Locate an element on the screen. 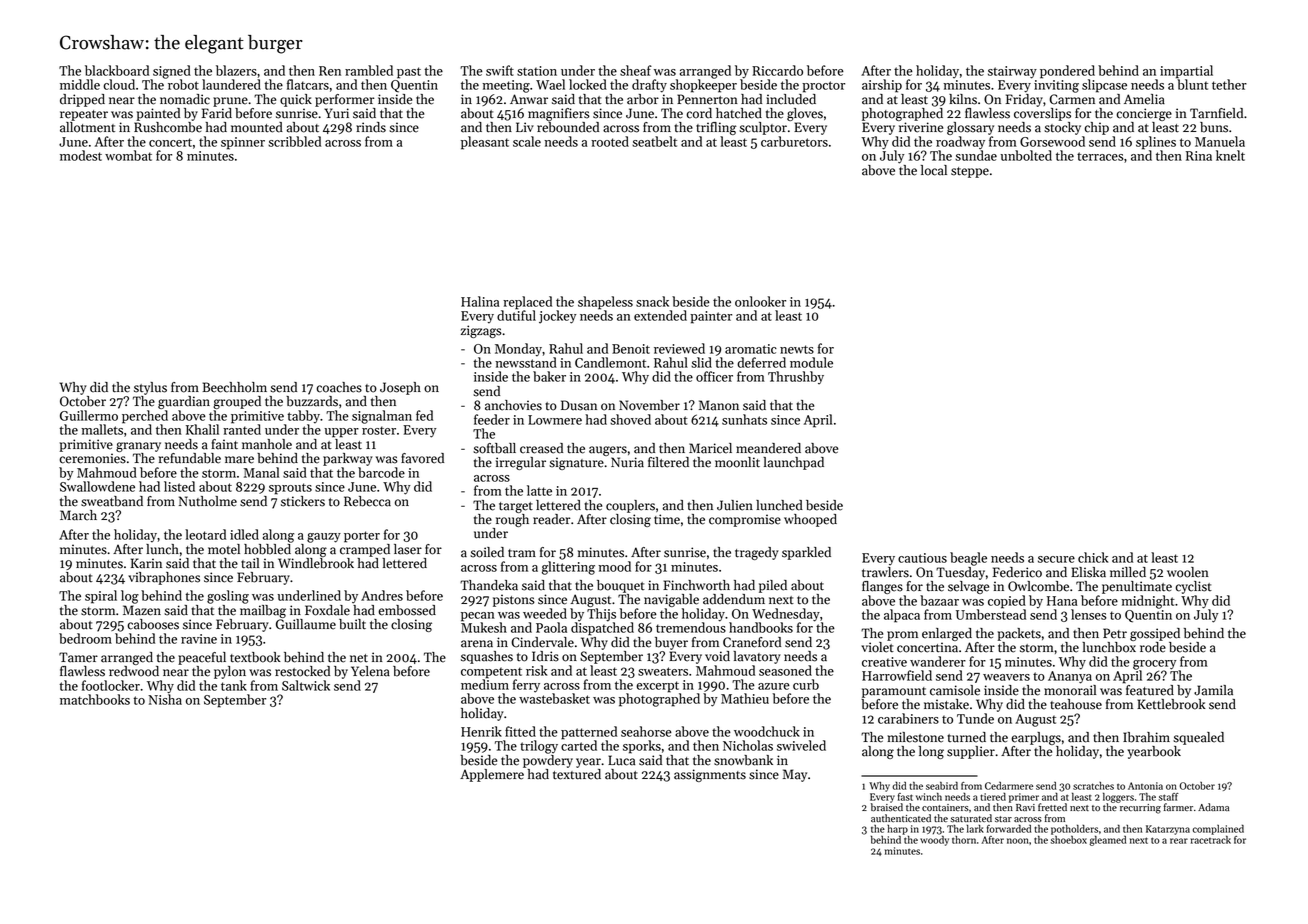 This screenshot has width=1308, height=924. shapeless is located at coordinates (605, 303).
